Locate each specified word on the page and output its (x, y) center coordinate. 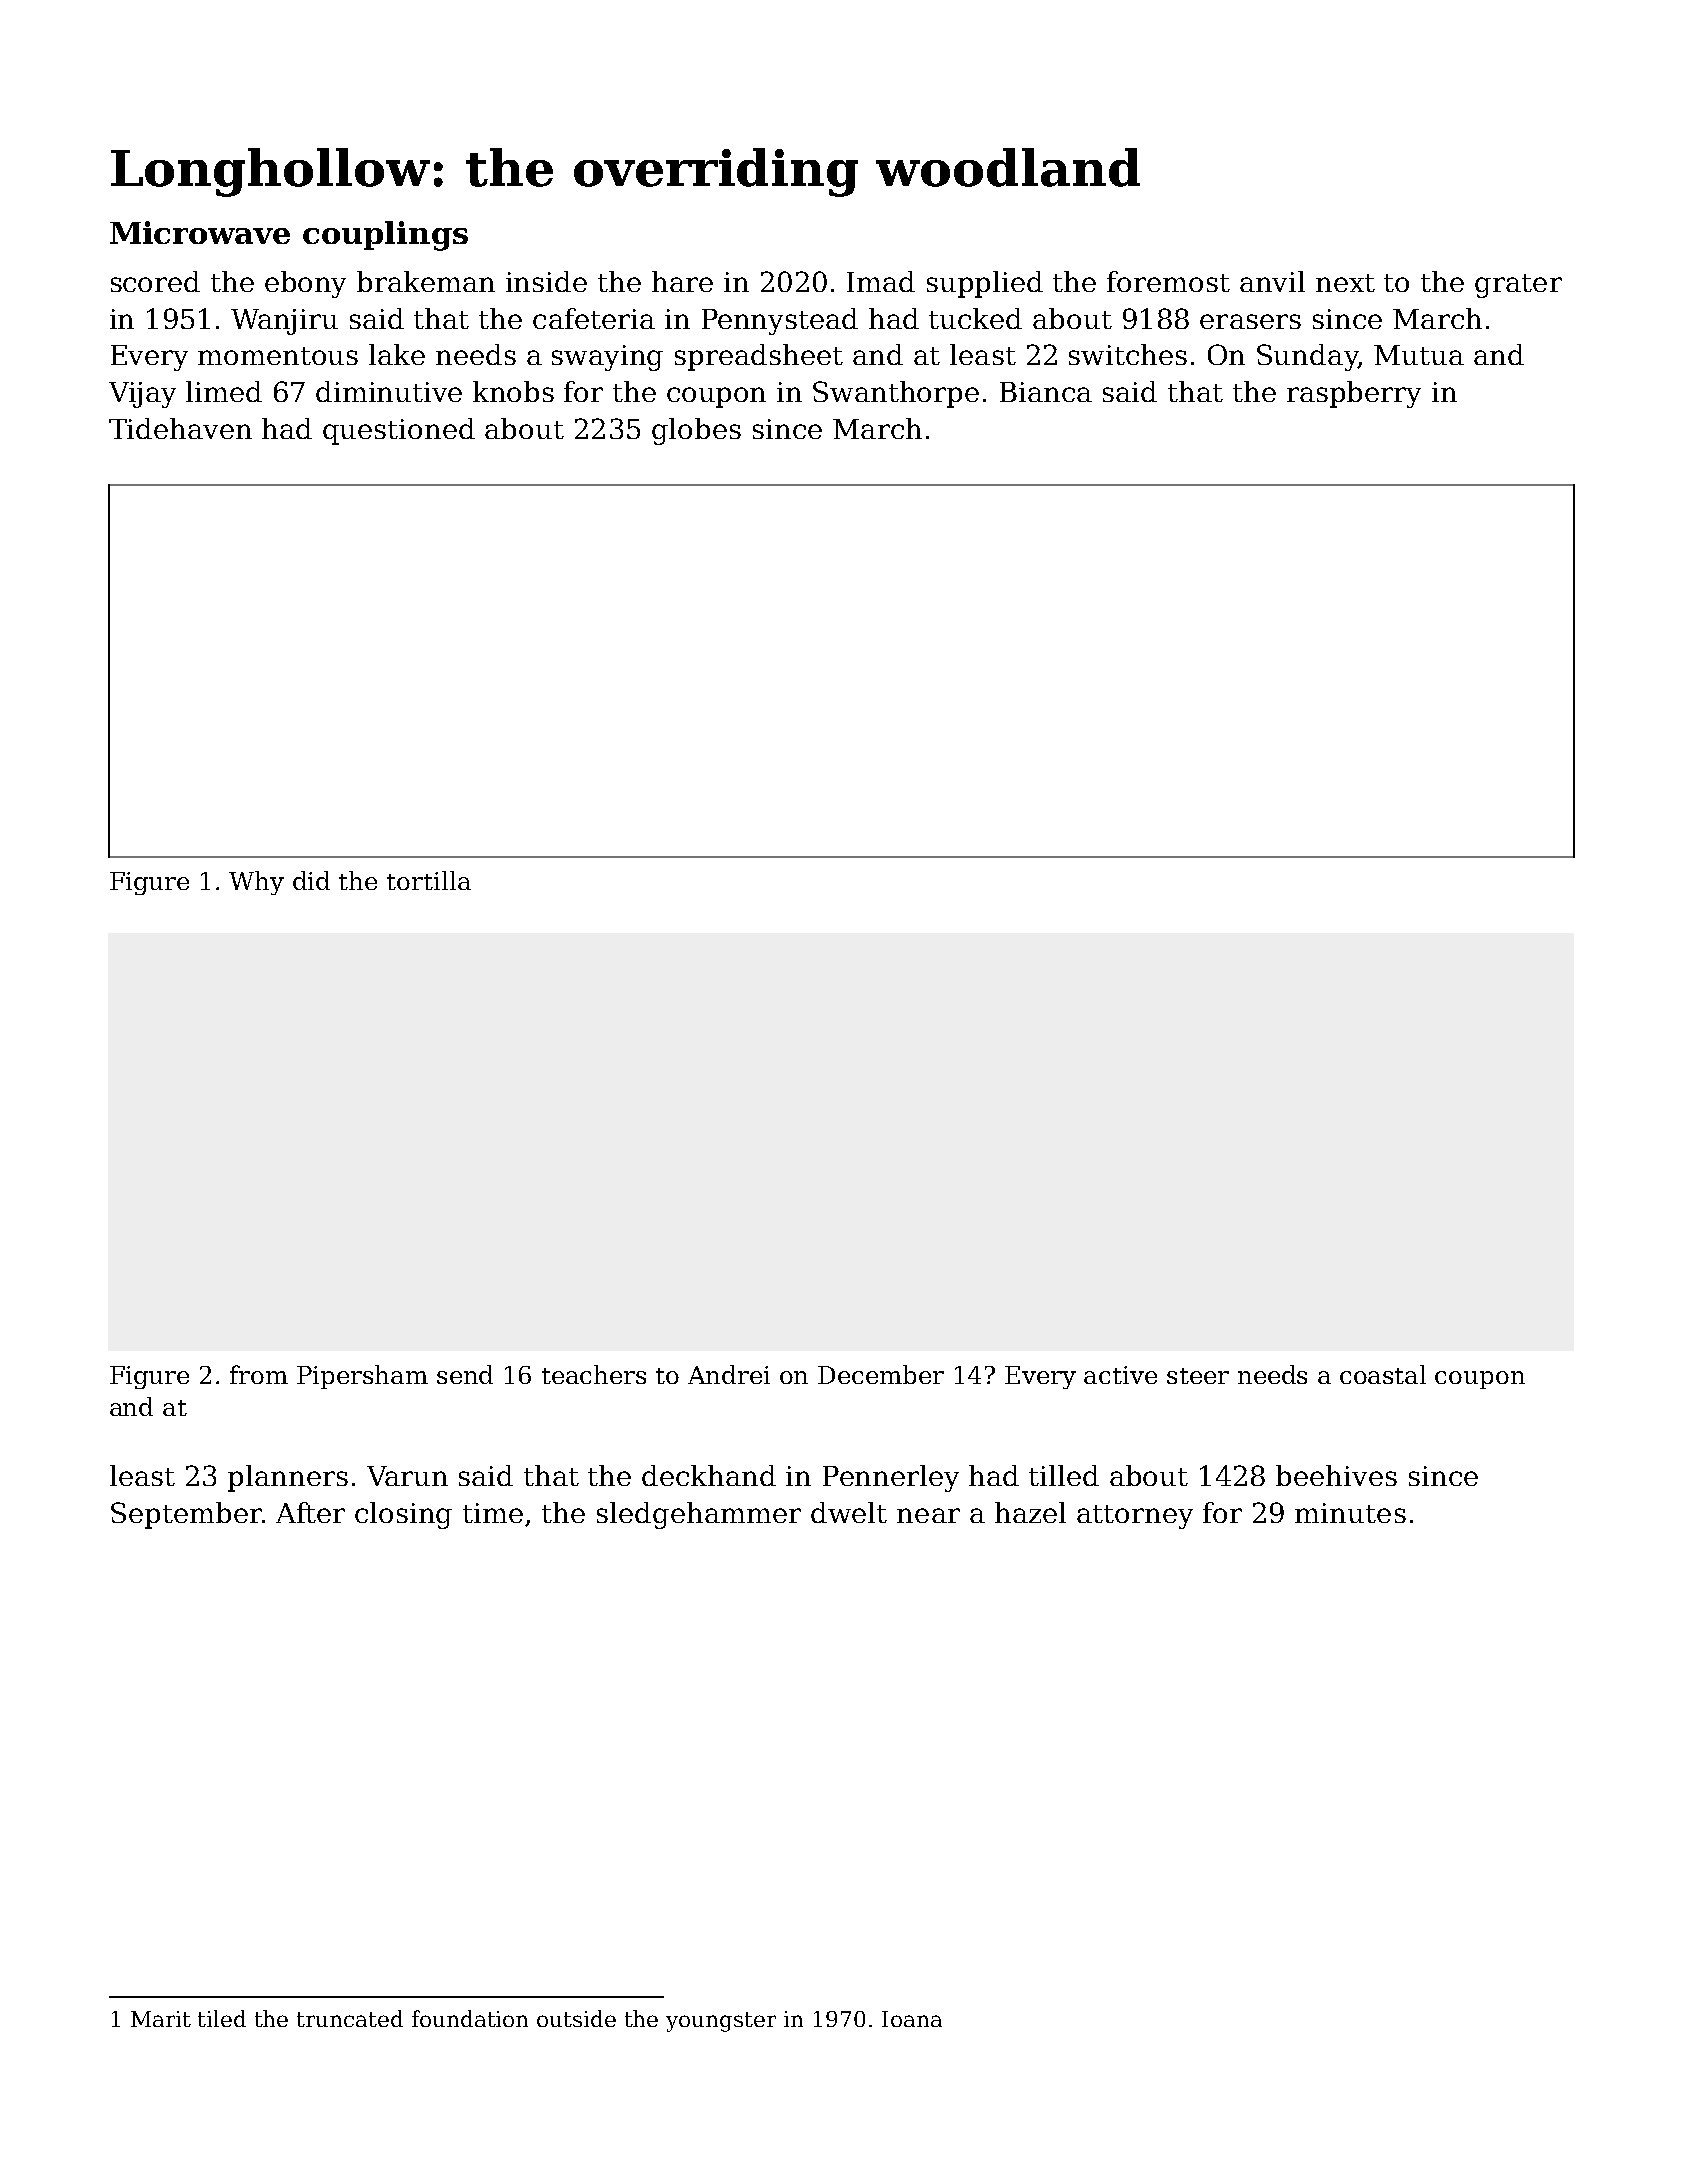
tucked (975, 318)
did (311, 880)
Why (256, 883)
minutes (1350, 1513)
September (186, 1515)
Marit (161, 2019)
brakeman (426, 281)
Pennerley (891, 1478)
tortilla (429, 880)
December (881, 1374)
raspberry (1354, 394)
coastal (1383, 1374)
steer (1198, 1376)
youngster (721, 2022)
